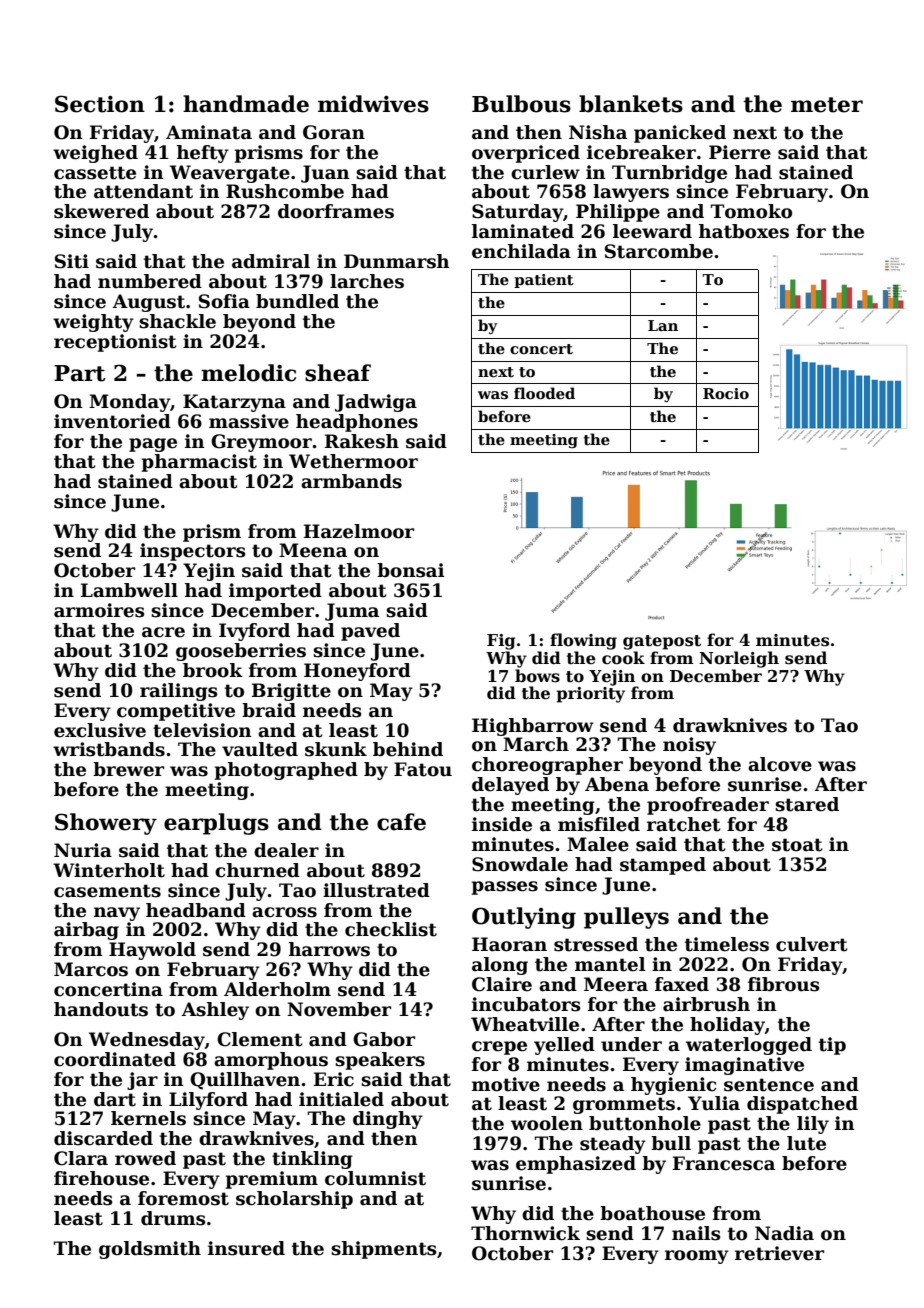 This page has width=924, height=1308. What do you see at coordinates (797, 845) in the page?
I see `stoat` at bounding box center [797, 845].
